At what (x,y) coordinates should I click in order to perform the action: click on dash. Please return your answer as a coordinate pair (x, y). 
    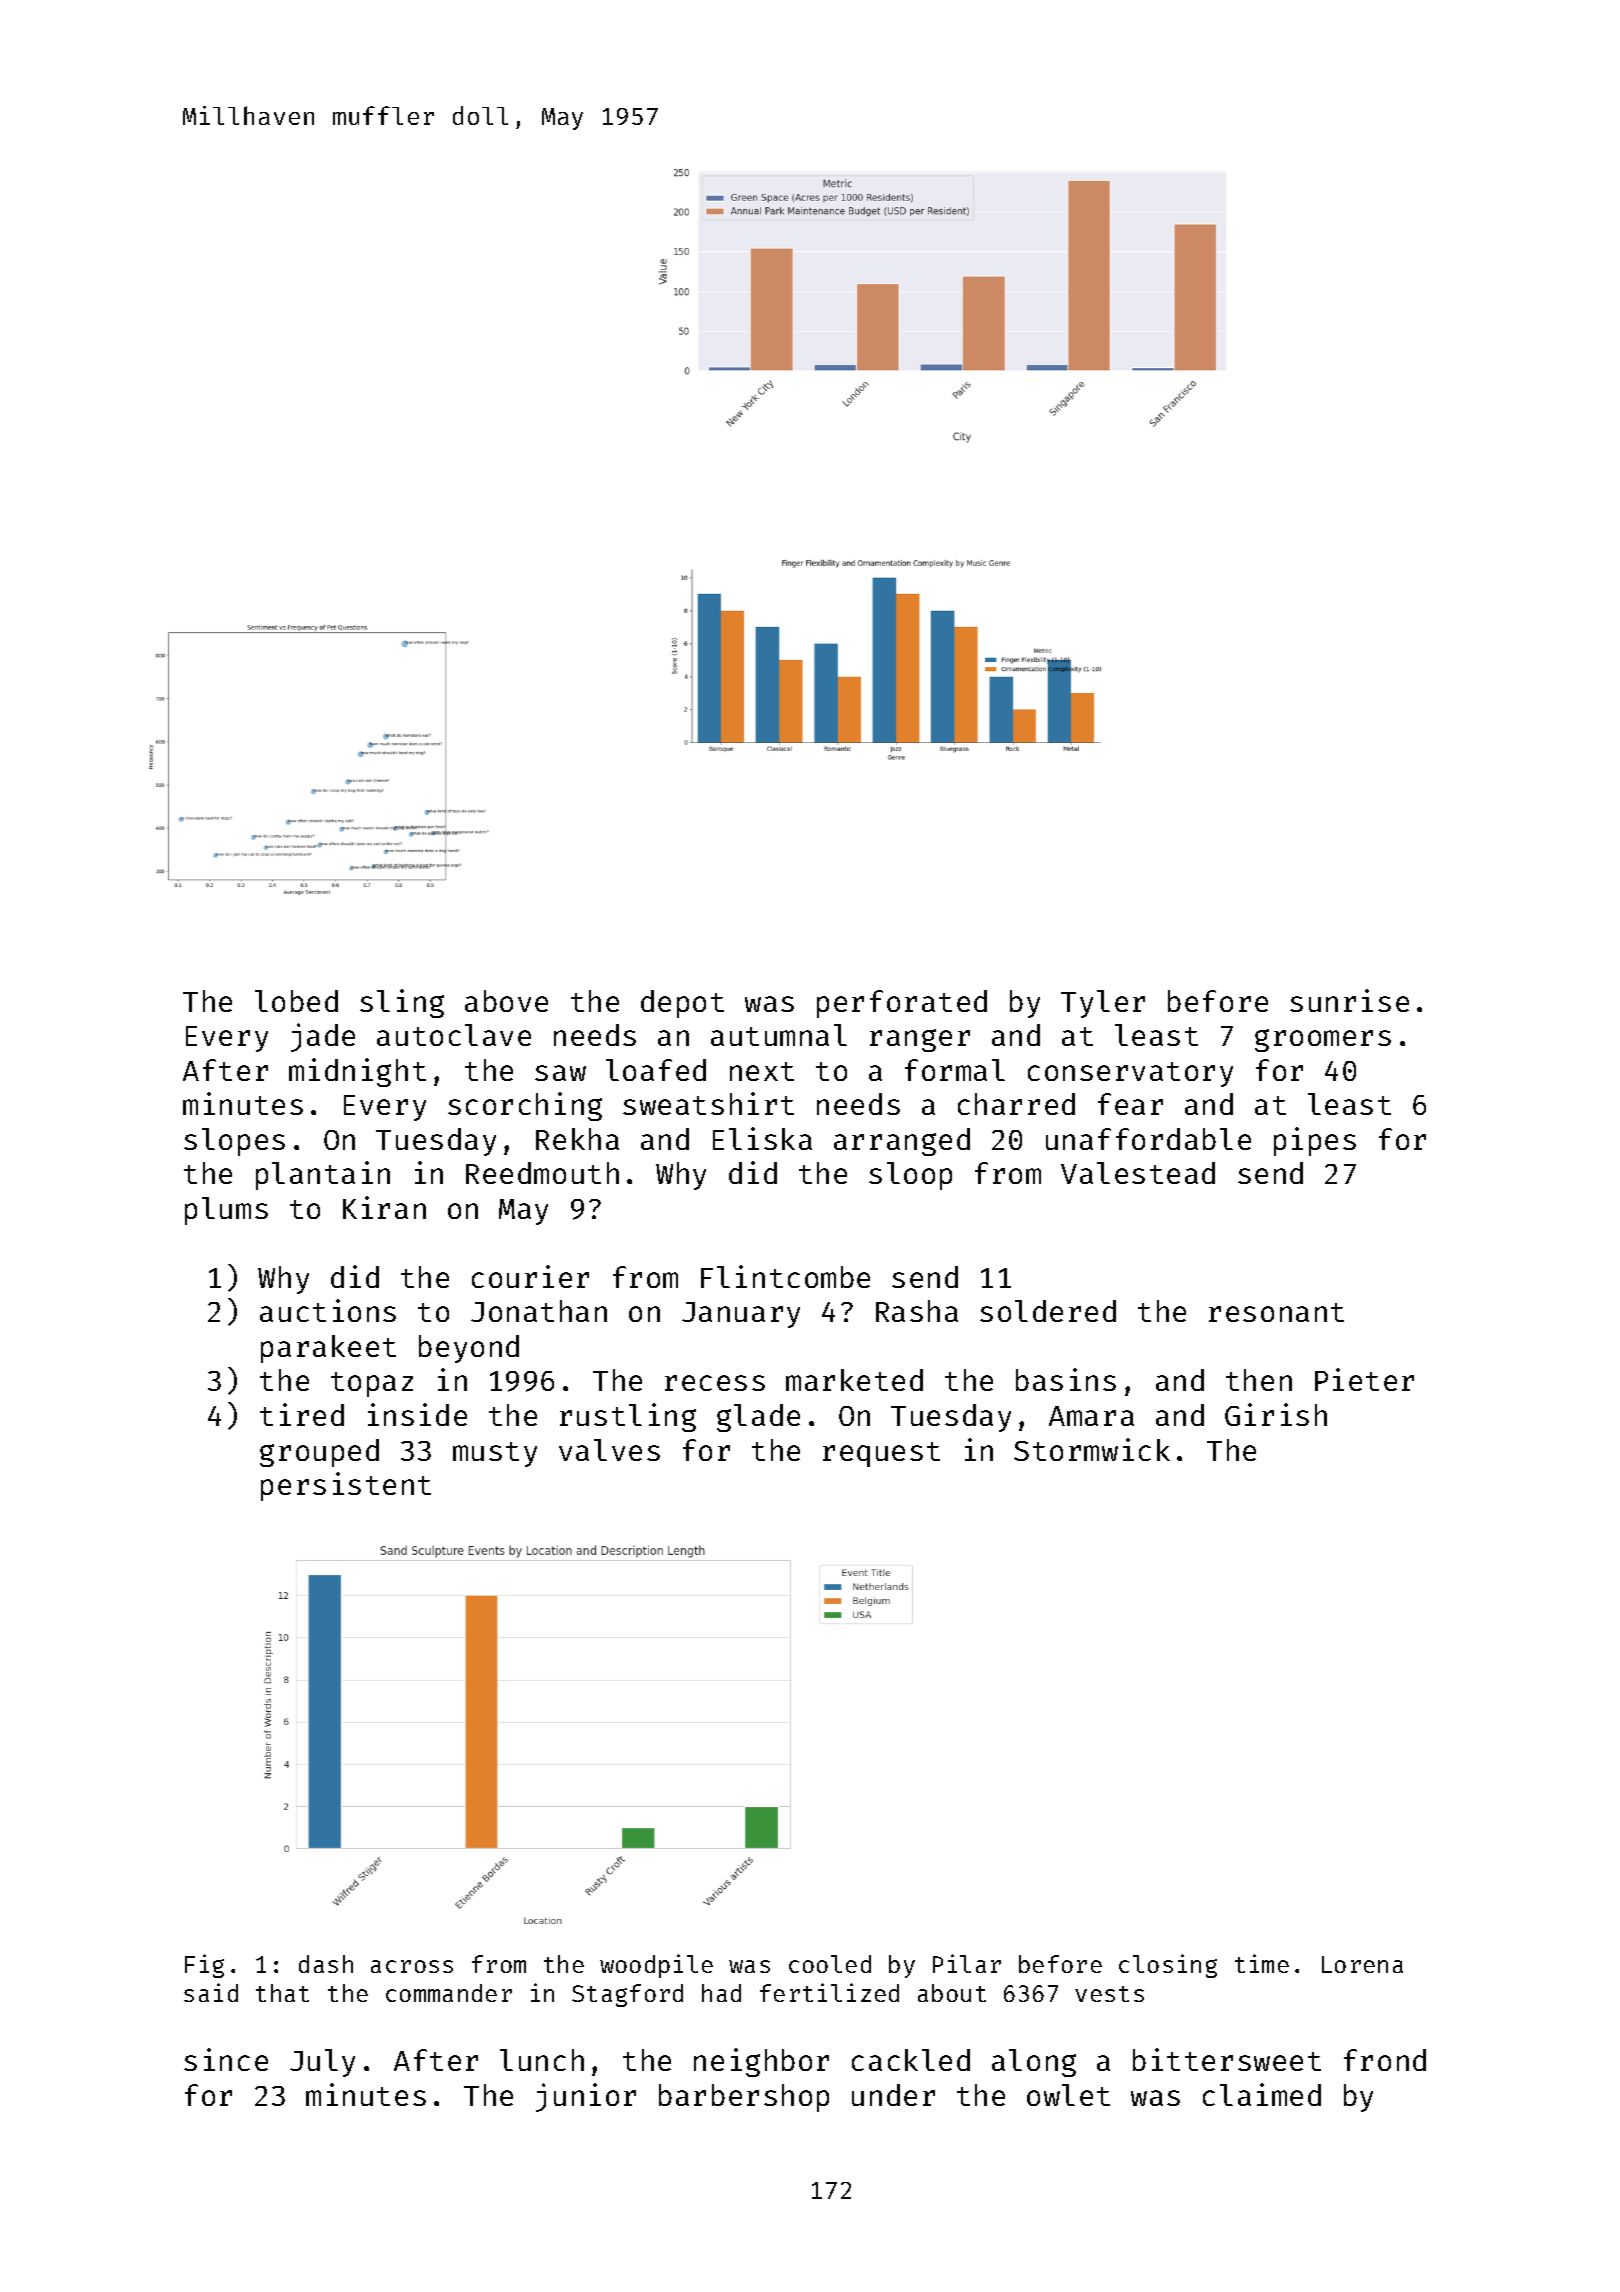
    Looking at the image, I should click on (326, 1964).
